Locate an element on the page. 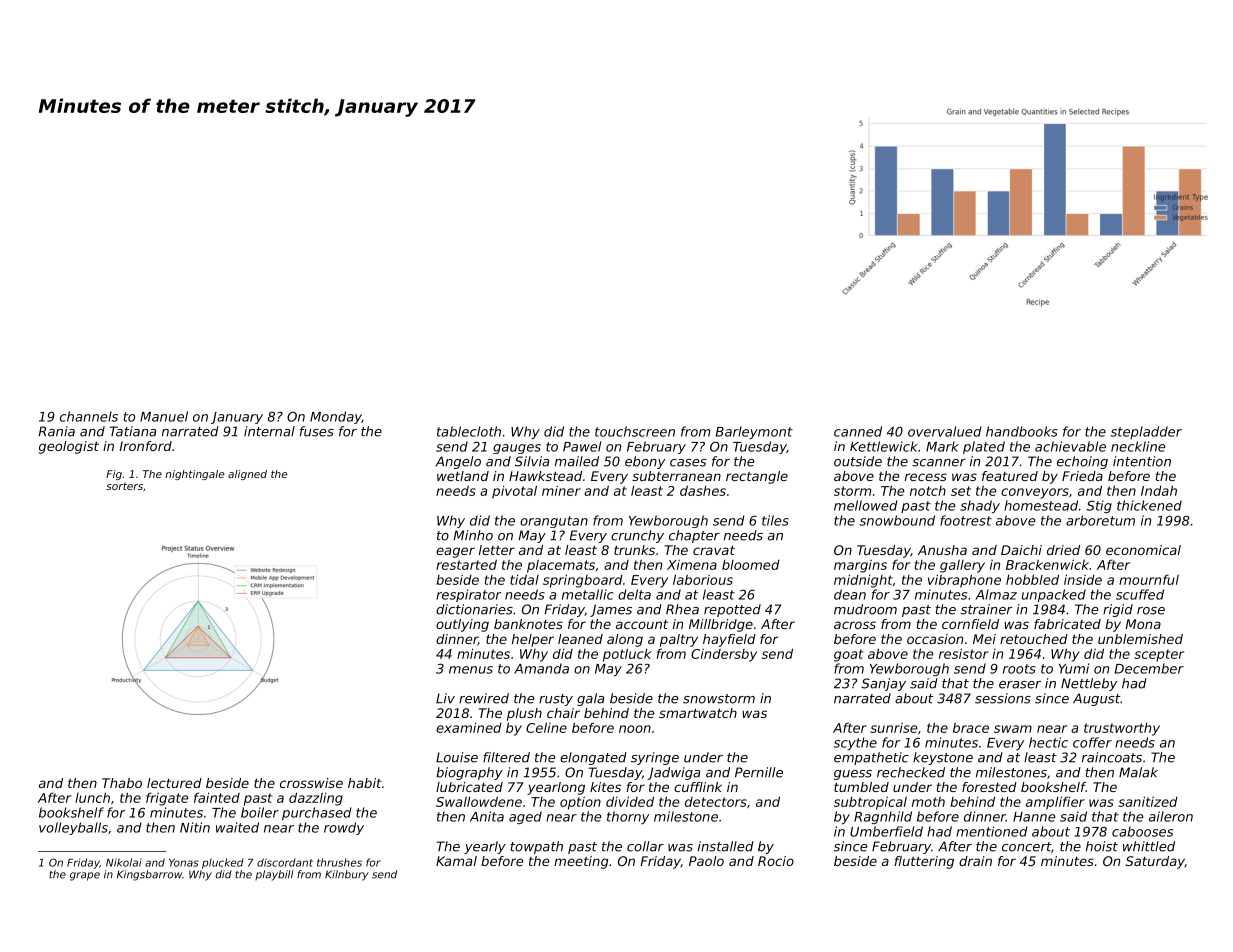 The height and width of the page is (952, 1233). meeting is located at coordinates (581, 862).
